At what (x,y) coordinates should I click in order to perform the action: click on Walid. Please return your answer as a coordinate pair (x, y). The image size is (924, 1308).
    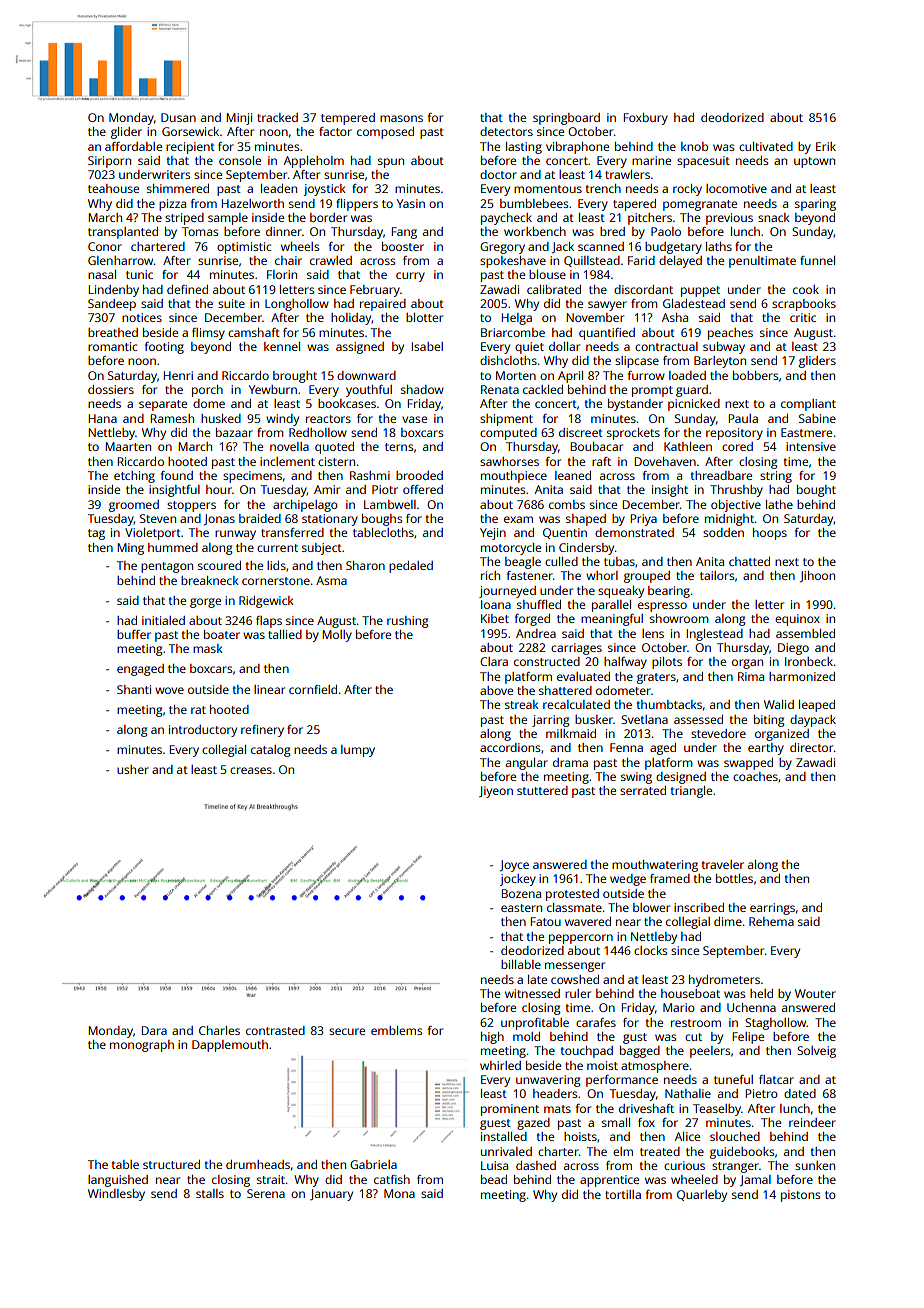
    Looking at the image, I should click on (779, 704).
